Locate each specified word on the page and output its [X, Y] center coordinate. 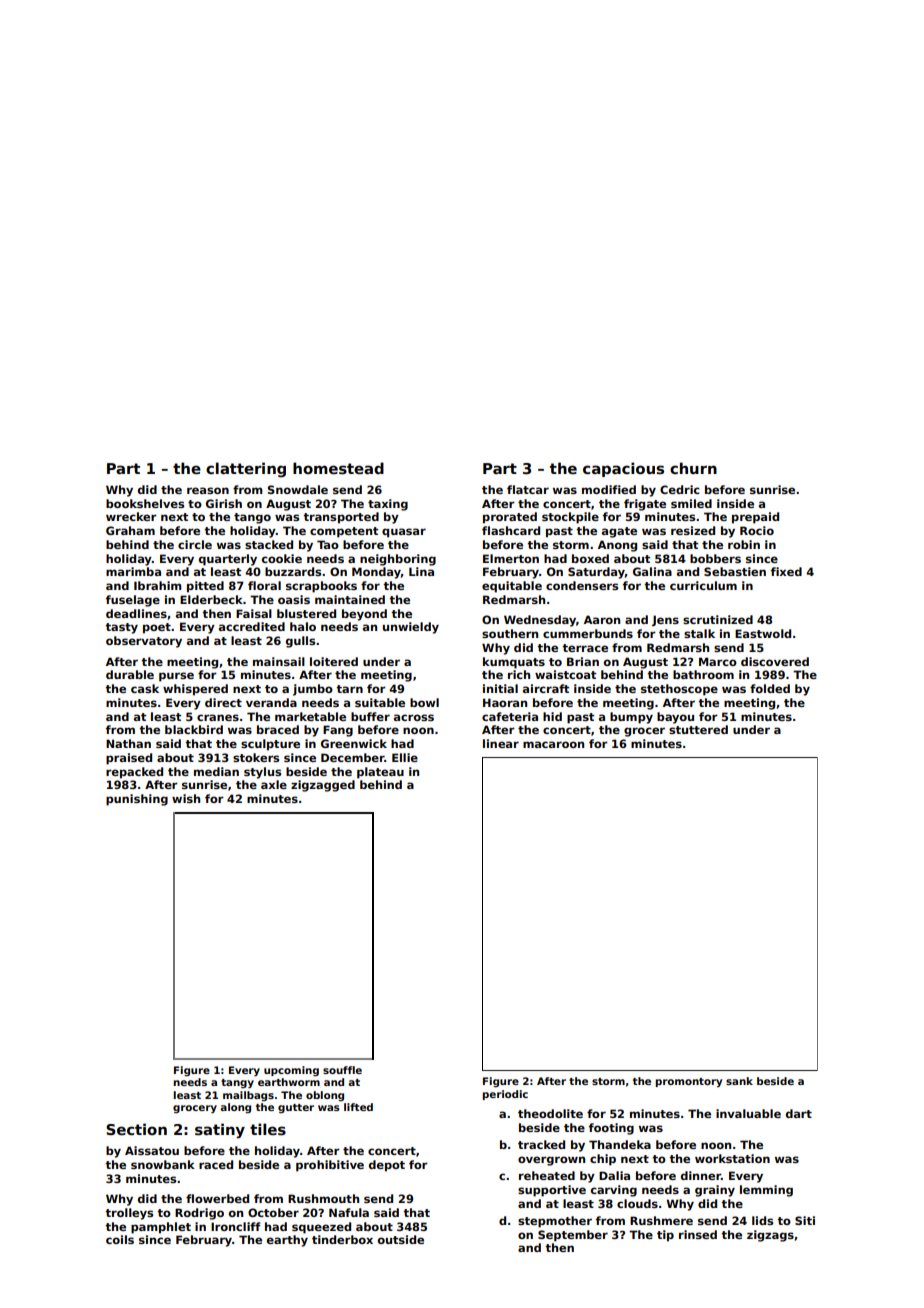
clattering [246, 469]
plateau [380, 773]
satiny [220, 1131]
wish [186, 798]
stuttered [698, 729]
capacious [623, 469]
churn [693, 468]
